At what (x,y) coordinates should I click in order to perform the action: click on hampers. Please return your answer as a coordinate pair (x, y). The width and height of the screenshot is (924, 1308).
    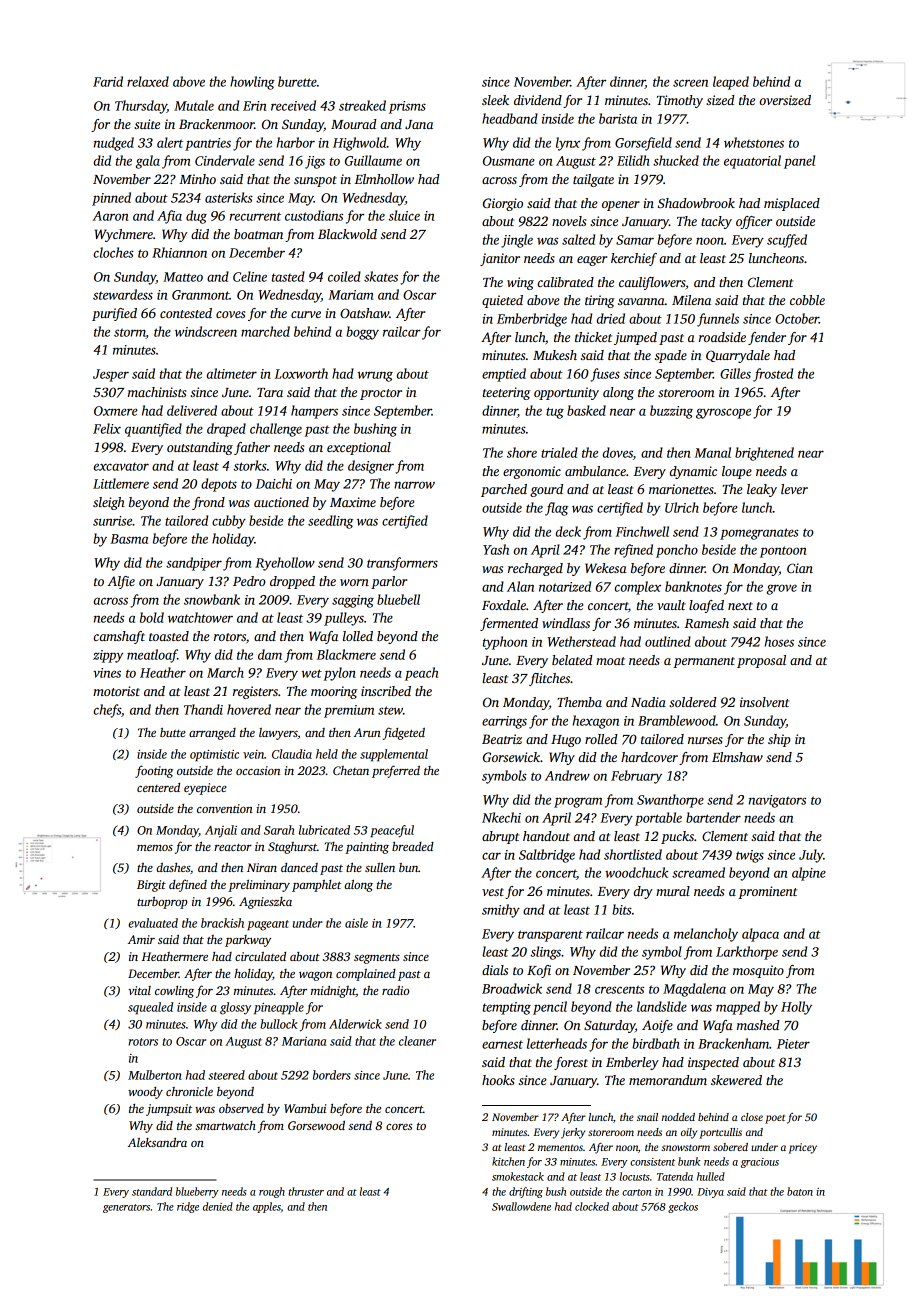
    Looking at the image, I should click on (314, 412).
